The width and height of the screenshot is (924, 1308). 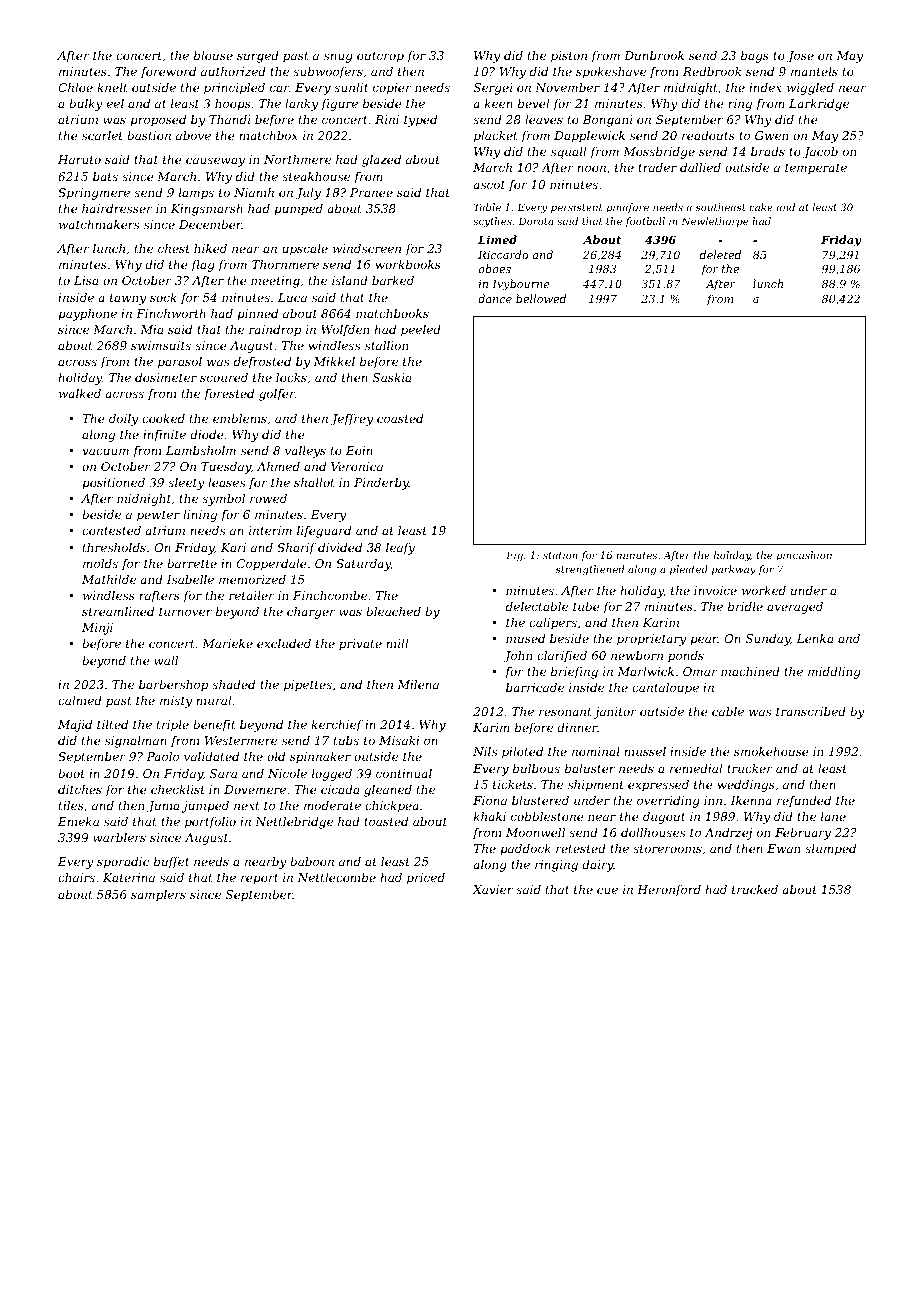 What do you see at coordinates (213, 55) in the screenshot?
I see `blouse` at bounding box center [213, 55].
